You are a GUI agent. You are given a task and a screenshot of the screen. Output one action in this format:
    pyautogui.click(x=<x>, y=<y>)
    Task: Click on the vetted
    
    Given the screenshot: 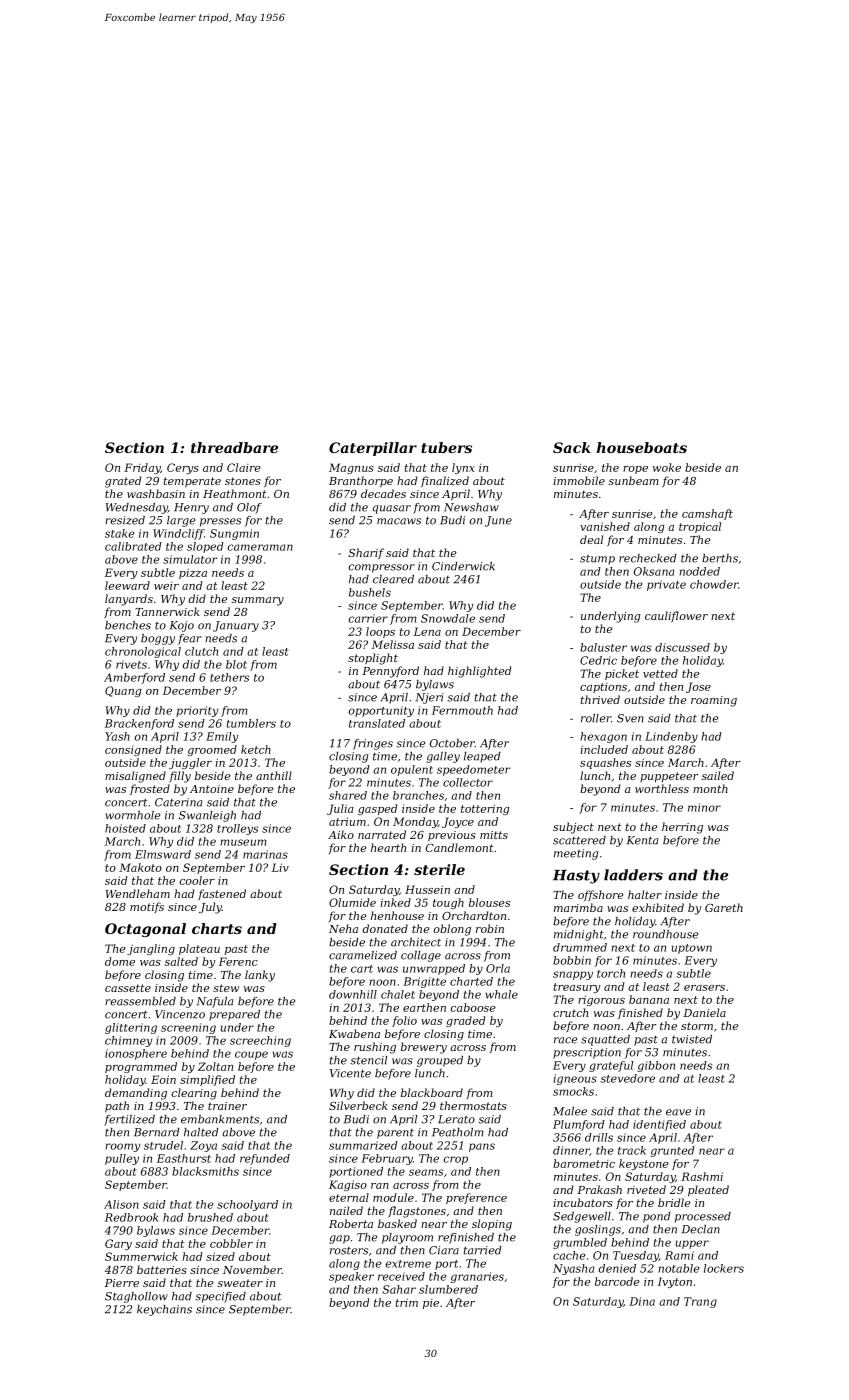 What is the action you would take?
    pyautogui.click(x=660, y=673)
